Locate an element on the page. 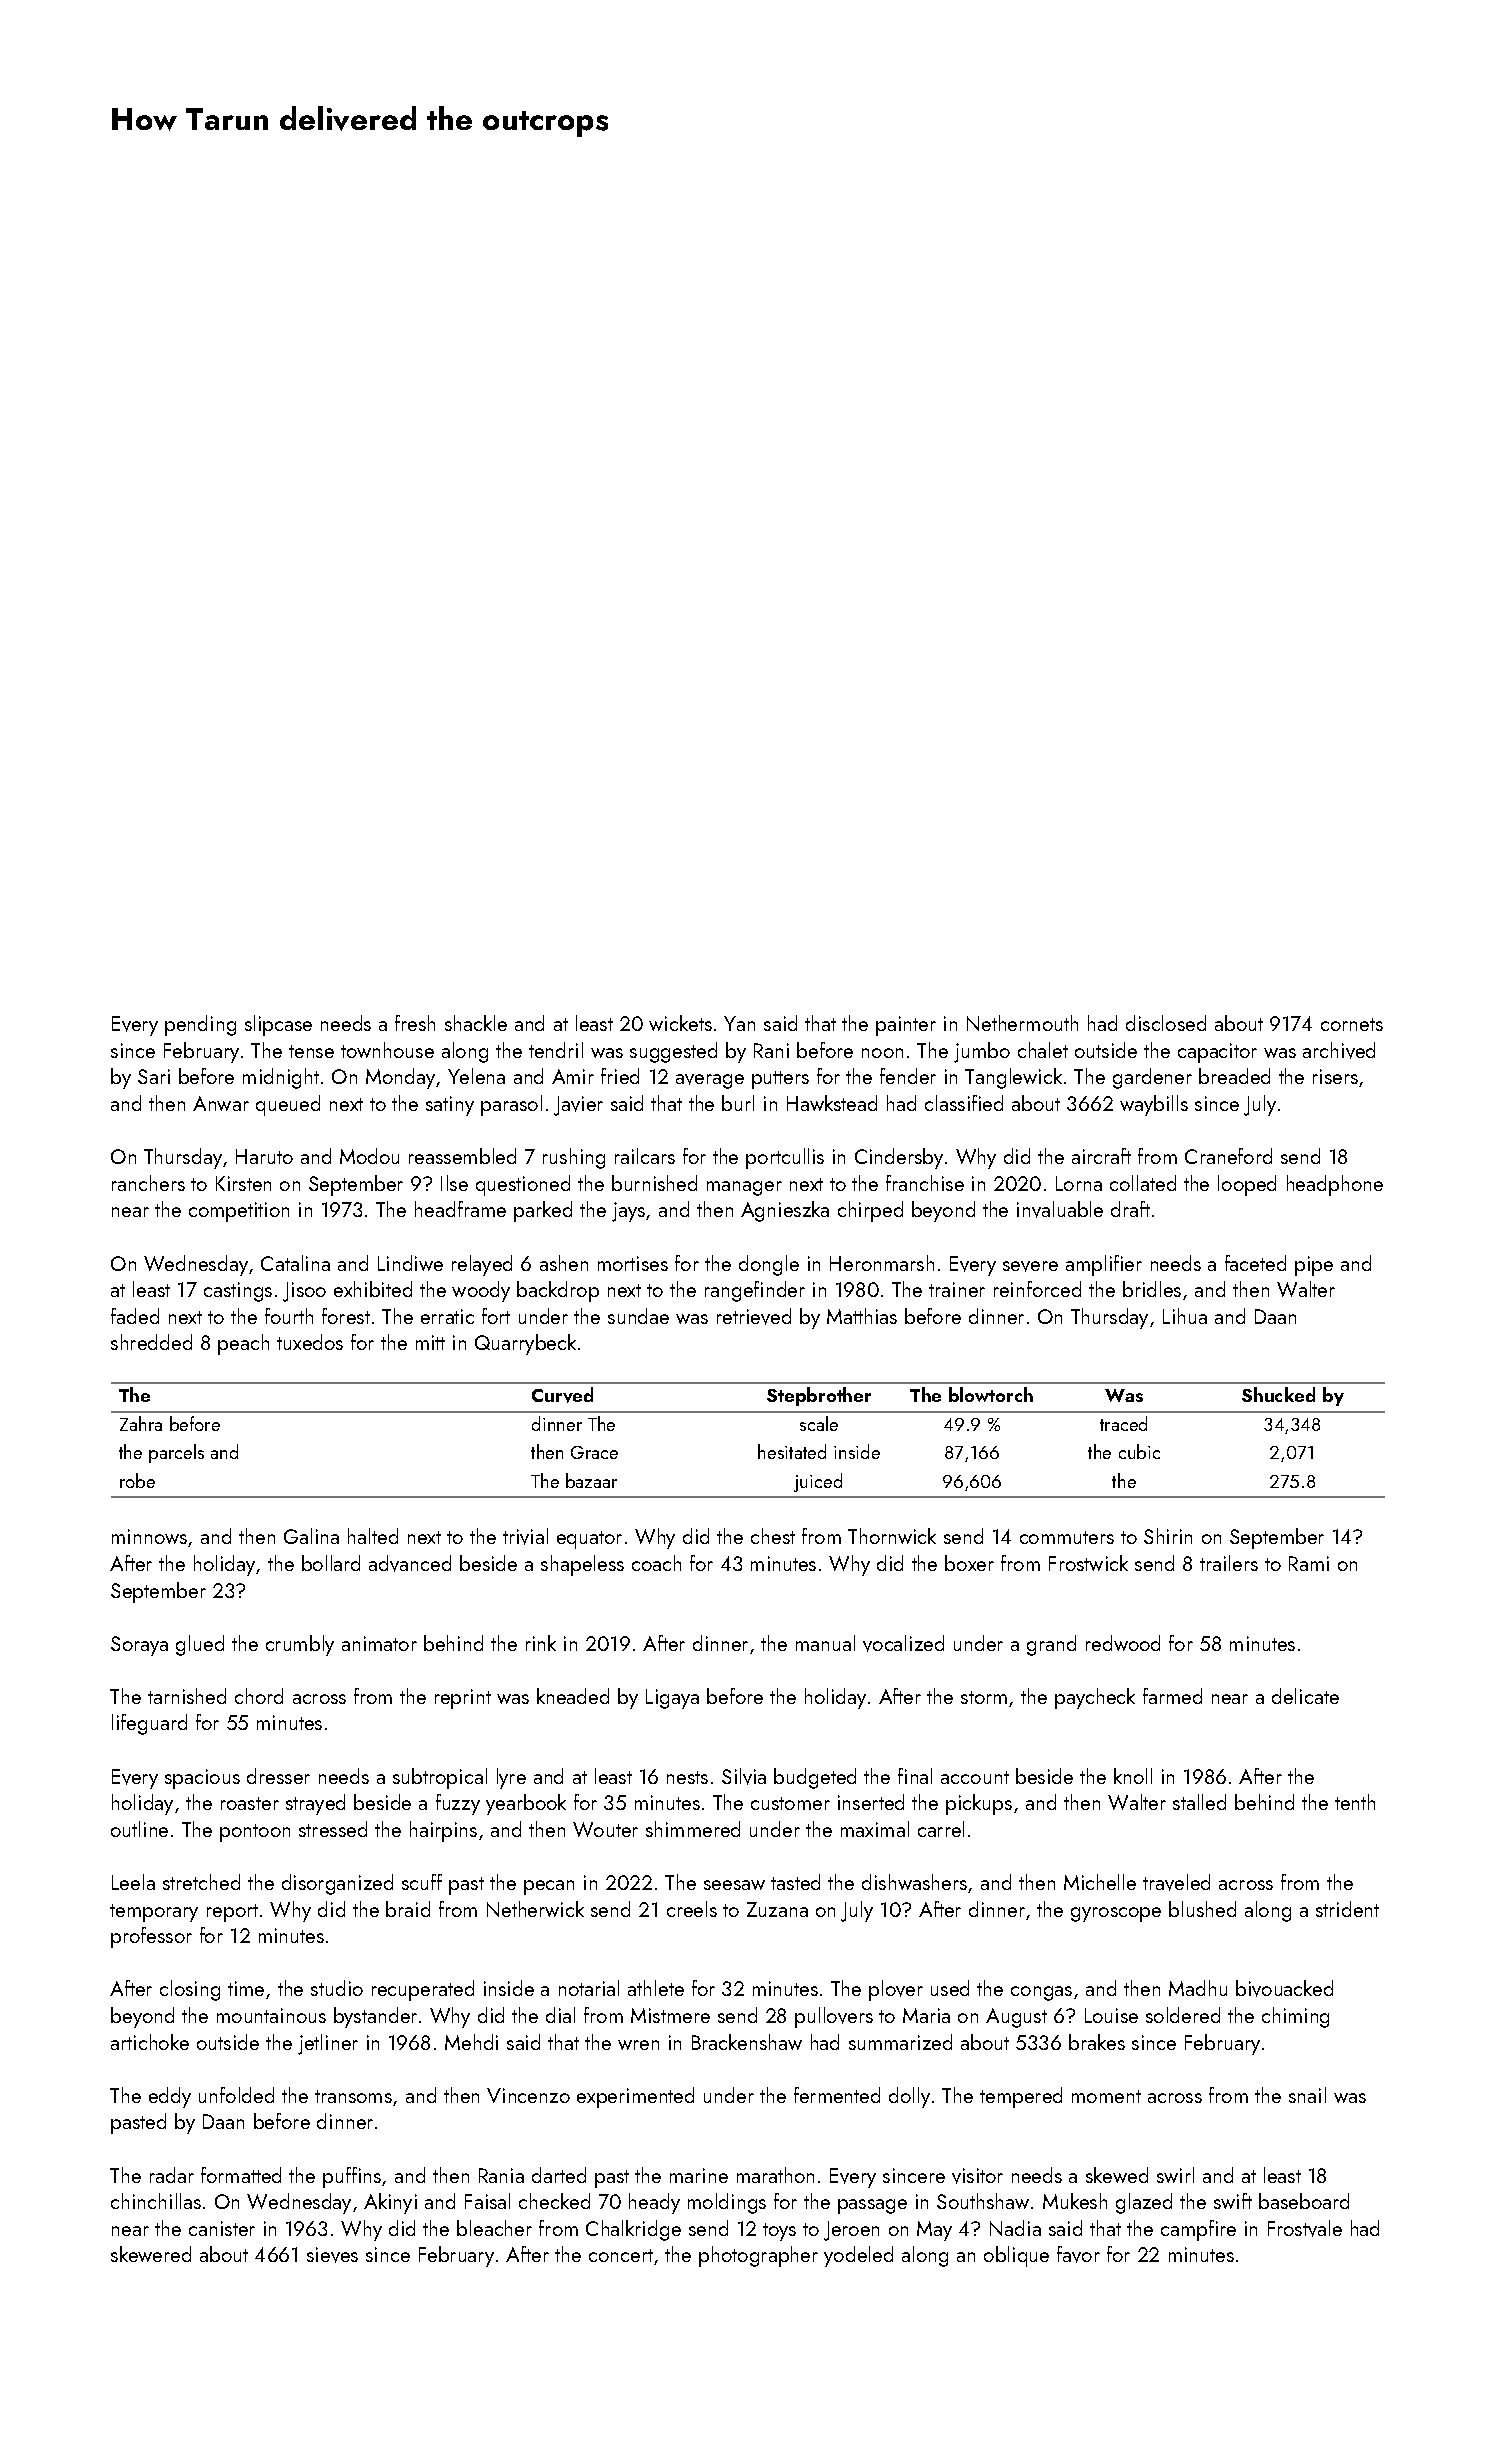  closing is located at coordinates (190, 1990).
